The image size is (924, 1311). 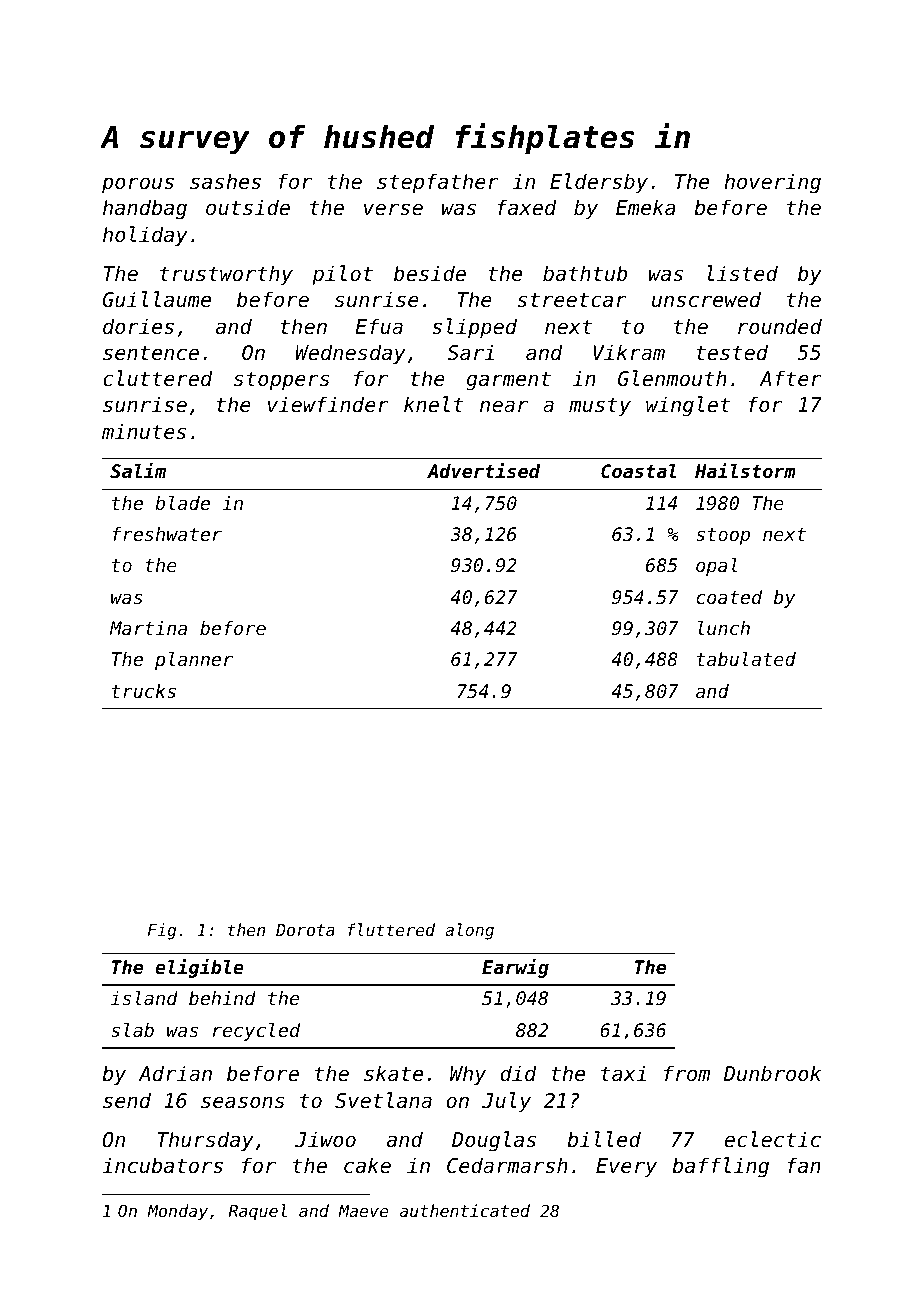 What do you see at coordinates (127, 1100) in the screenshot?
I see `send` at bounding box center [127, 1100].
